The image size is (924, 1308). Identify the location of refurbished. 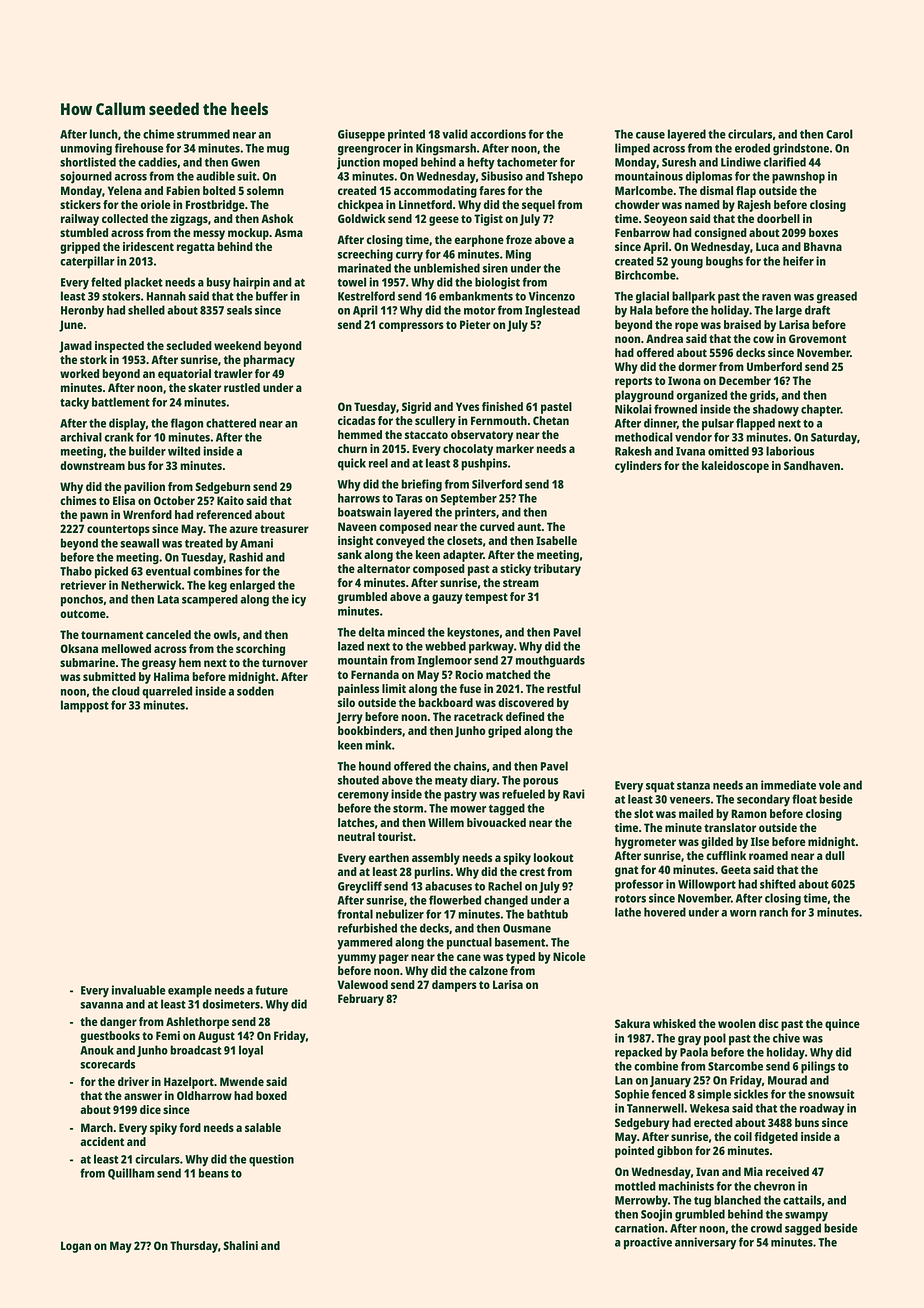
(367, 928).
